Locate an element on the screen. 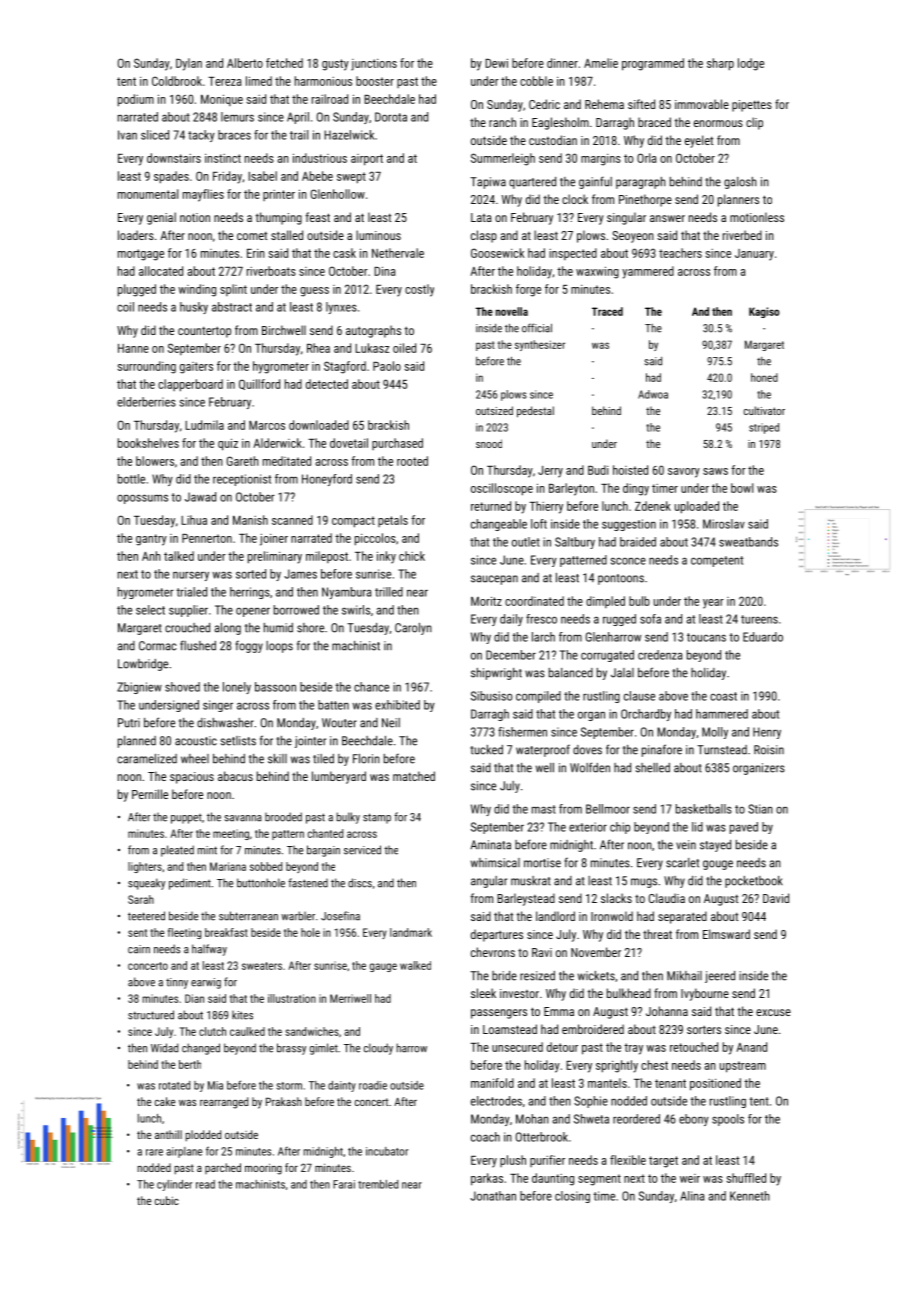  limed is located at coordinates (259, 81).
